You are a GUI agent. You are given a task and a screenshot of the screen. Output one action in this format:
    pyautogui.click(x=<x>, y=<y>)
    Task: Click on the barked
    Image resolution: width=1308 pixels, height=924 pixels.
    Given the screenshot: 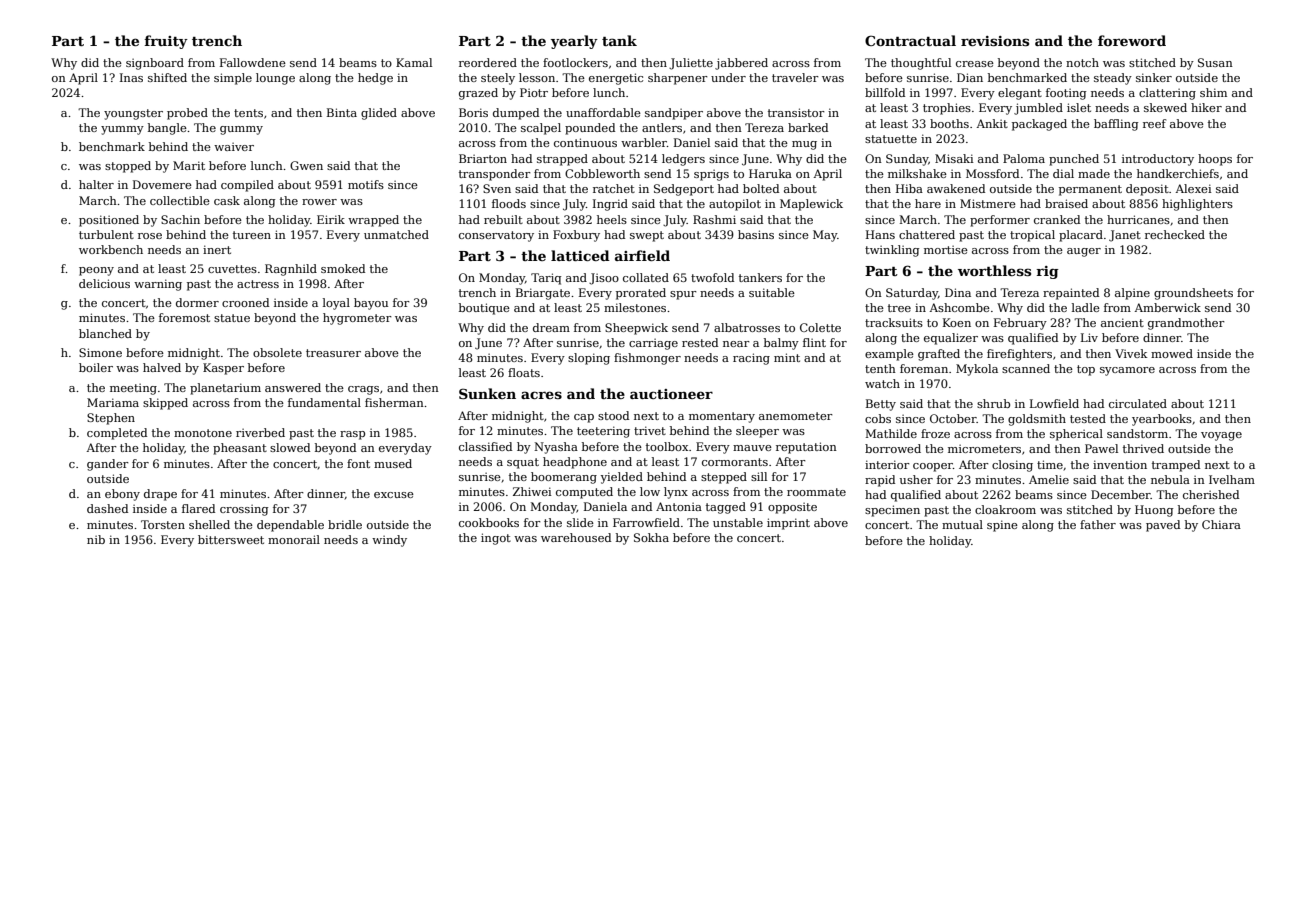 What is the action you would take?
    pyautogui.click(x=808, y=127)
